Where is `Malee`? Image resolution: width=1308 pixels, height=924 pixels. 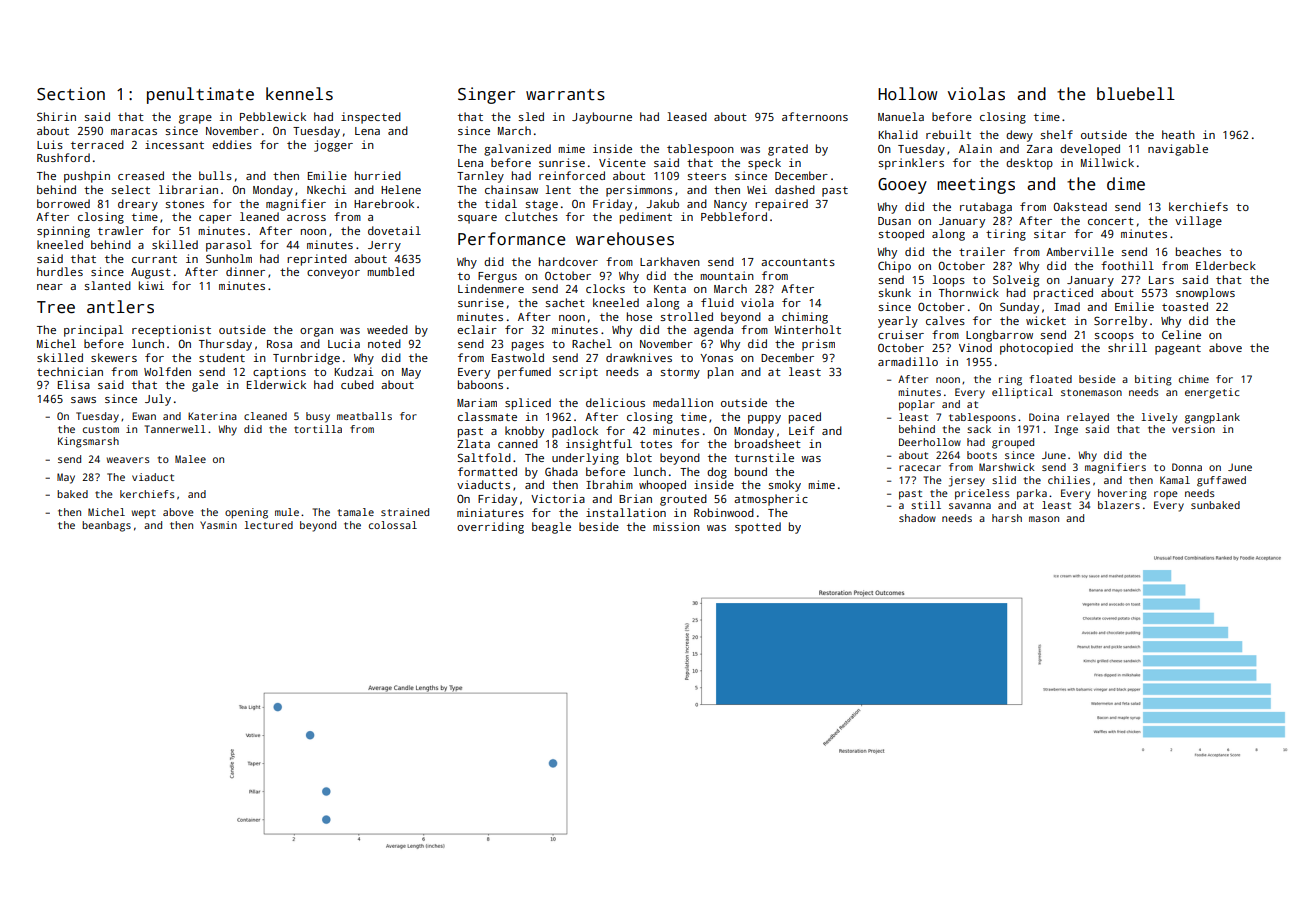
Malee is located at coordinates (190, 459).
